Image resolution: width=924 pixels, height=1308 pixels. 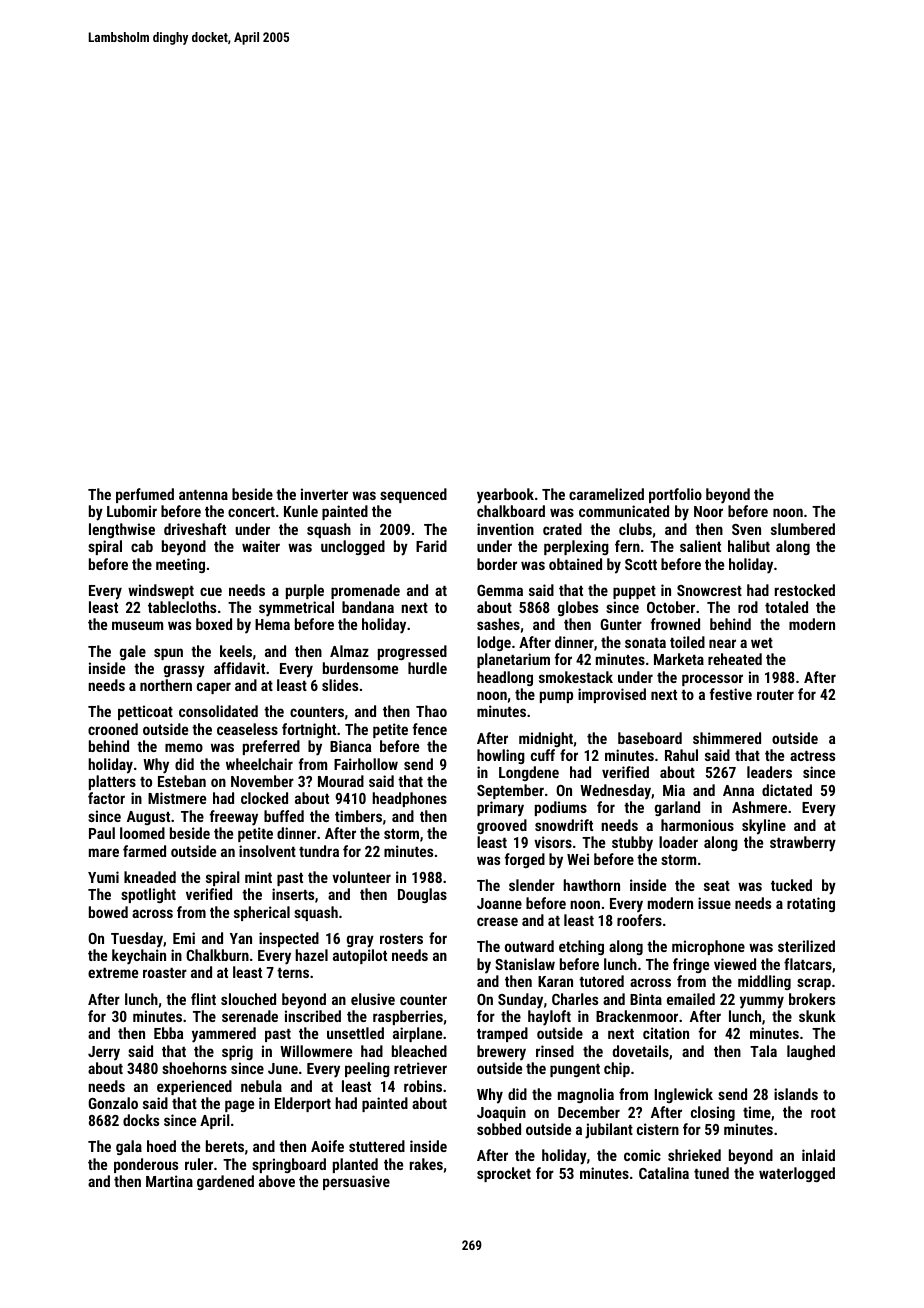 I want to click on gardened, so click(x=225, y=1182).
